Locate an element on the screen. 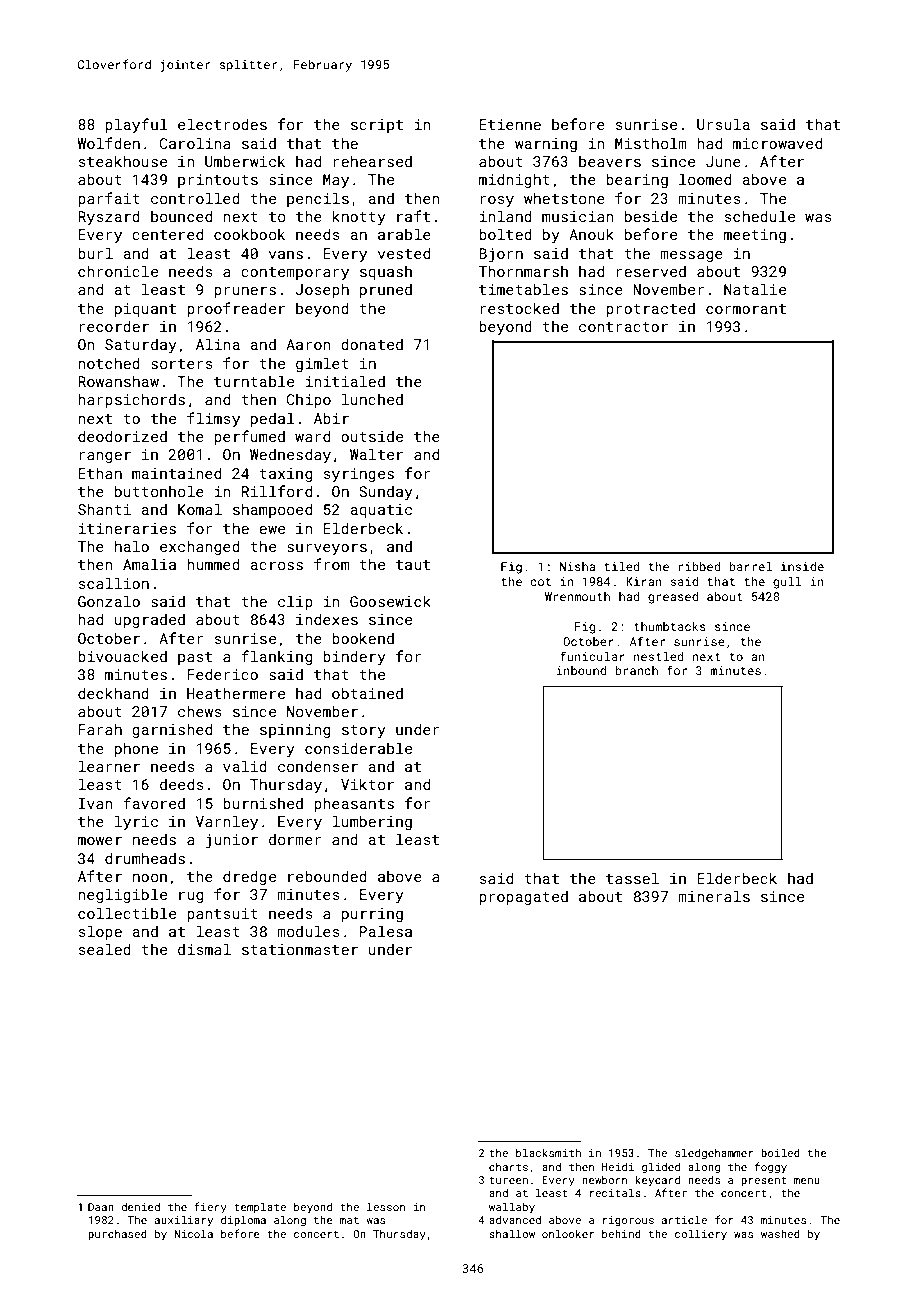 The width and height of the screenshot is (924, 1308). Wolfden is located at coordinates (109, 143).
